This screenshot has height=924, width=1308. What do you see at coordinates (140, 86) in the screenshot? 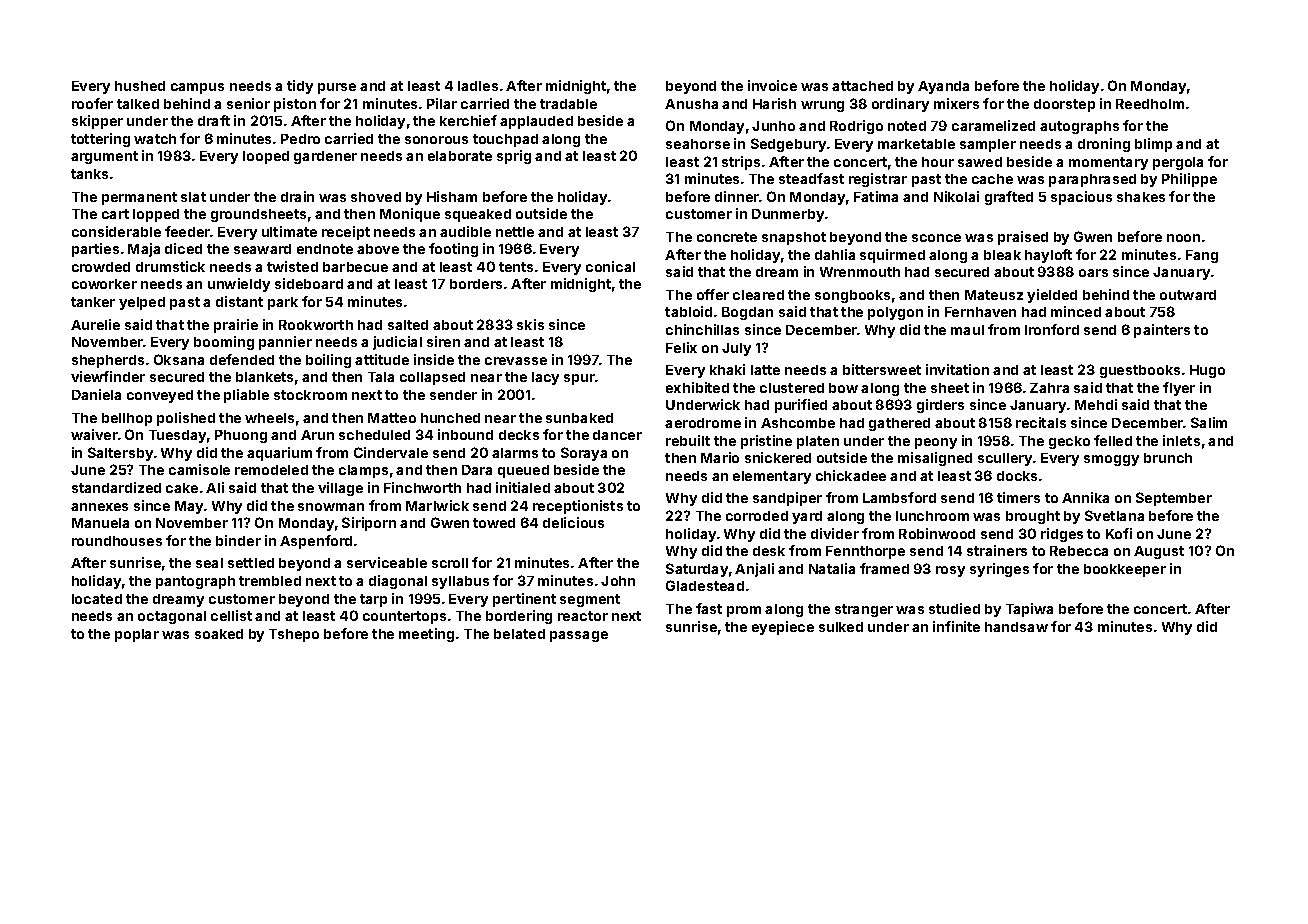
I see `hushed` at bounding box center [140, 86].
